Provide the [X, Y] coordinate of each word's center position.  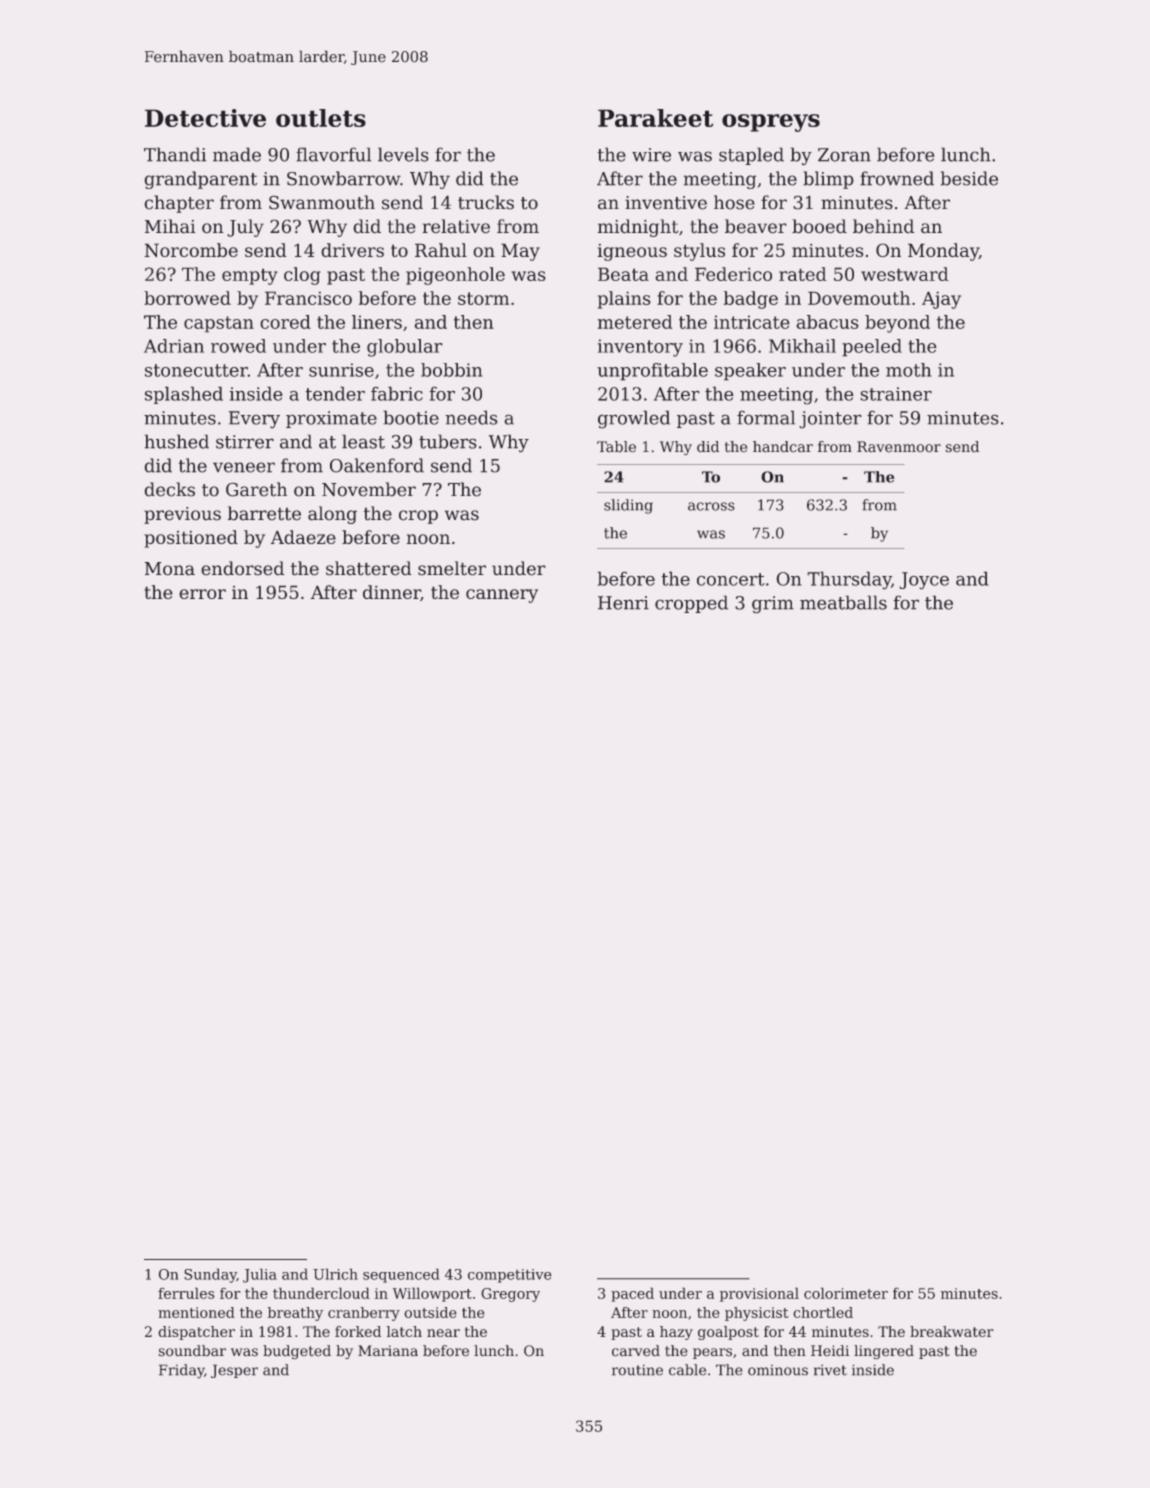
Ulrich [335, 1274]
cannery [502, 596]
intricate [752, 322]
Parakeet [655, 118]
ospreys [771, 123]
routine [637, 1370]
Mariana [388, 1351]
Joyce [924, 581]
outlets [321, 118]
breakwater [952, 1331]
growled [634, 419]
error [202, 594]
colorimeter [846, 1293]
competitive [510, 1276]
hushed [176, 441]
